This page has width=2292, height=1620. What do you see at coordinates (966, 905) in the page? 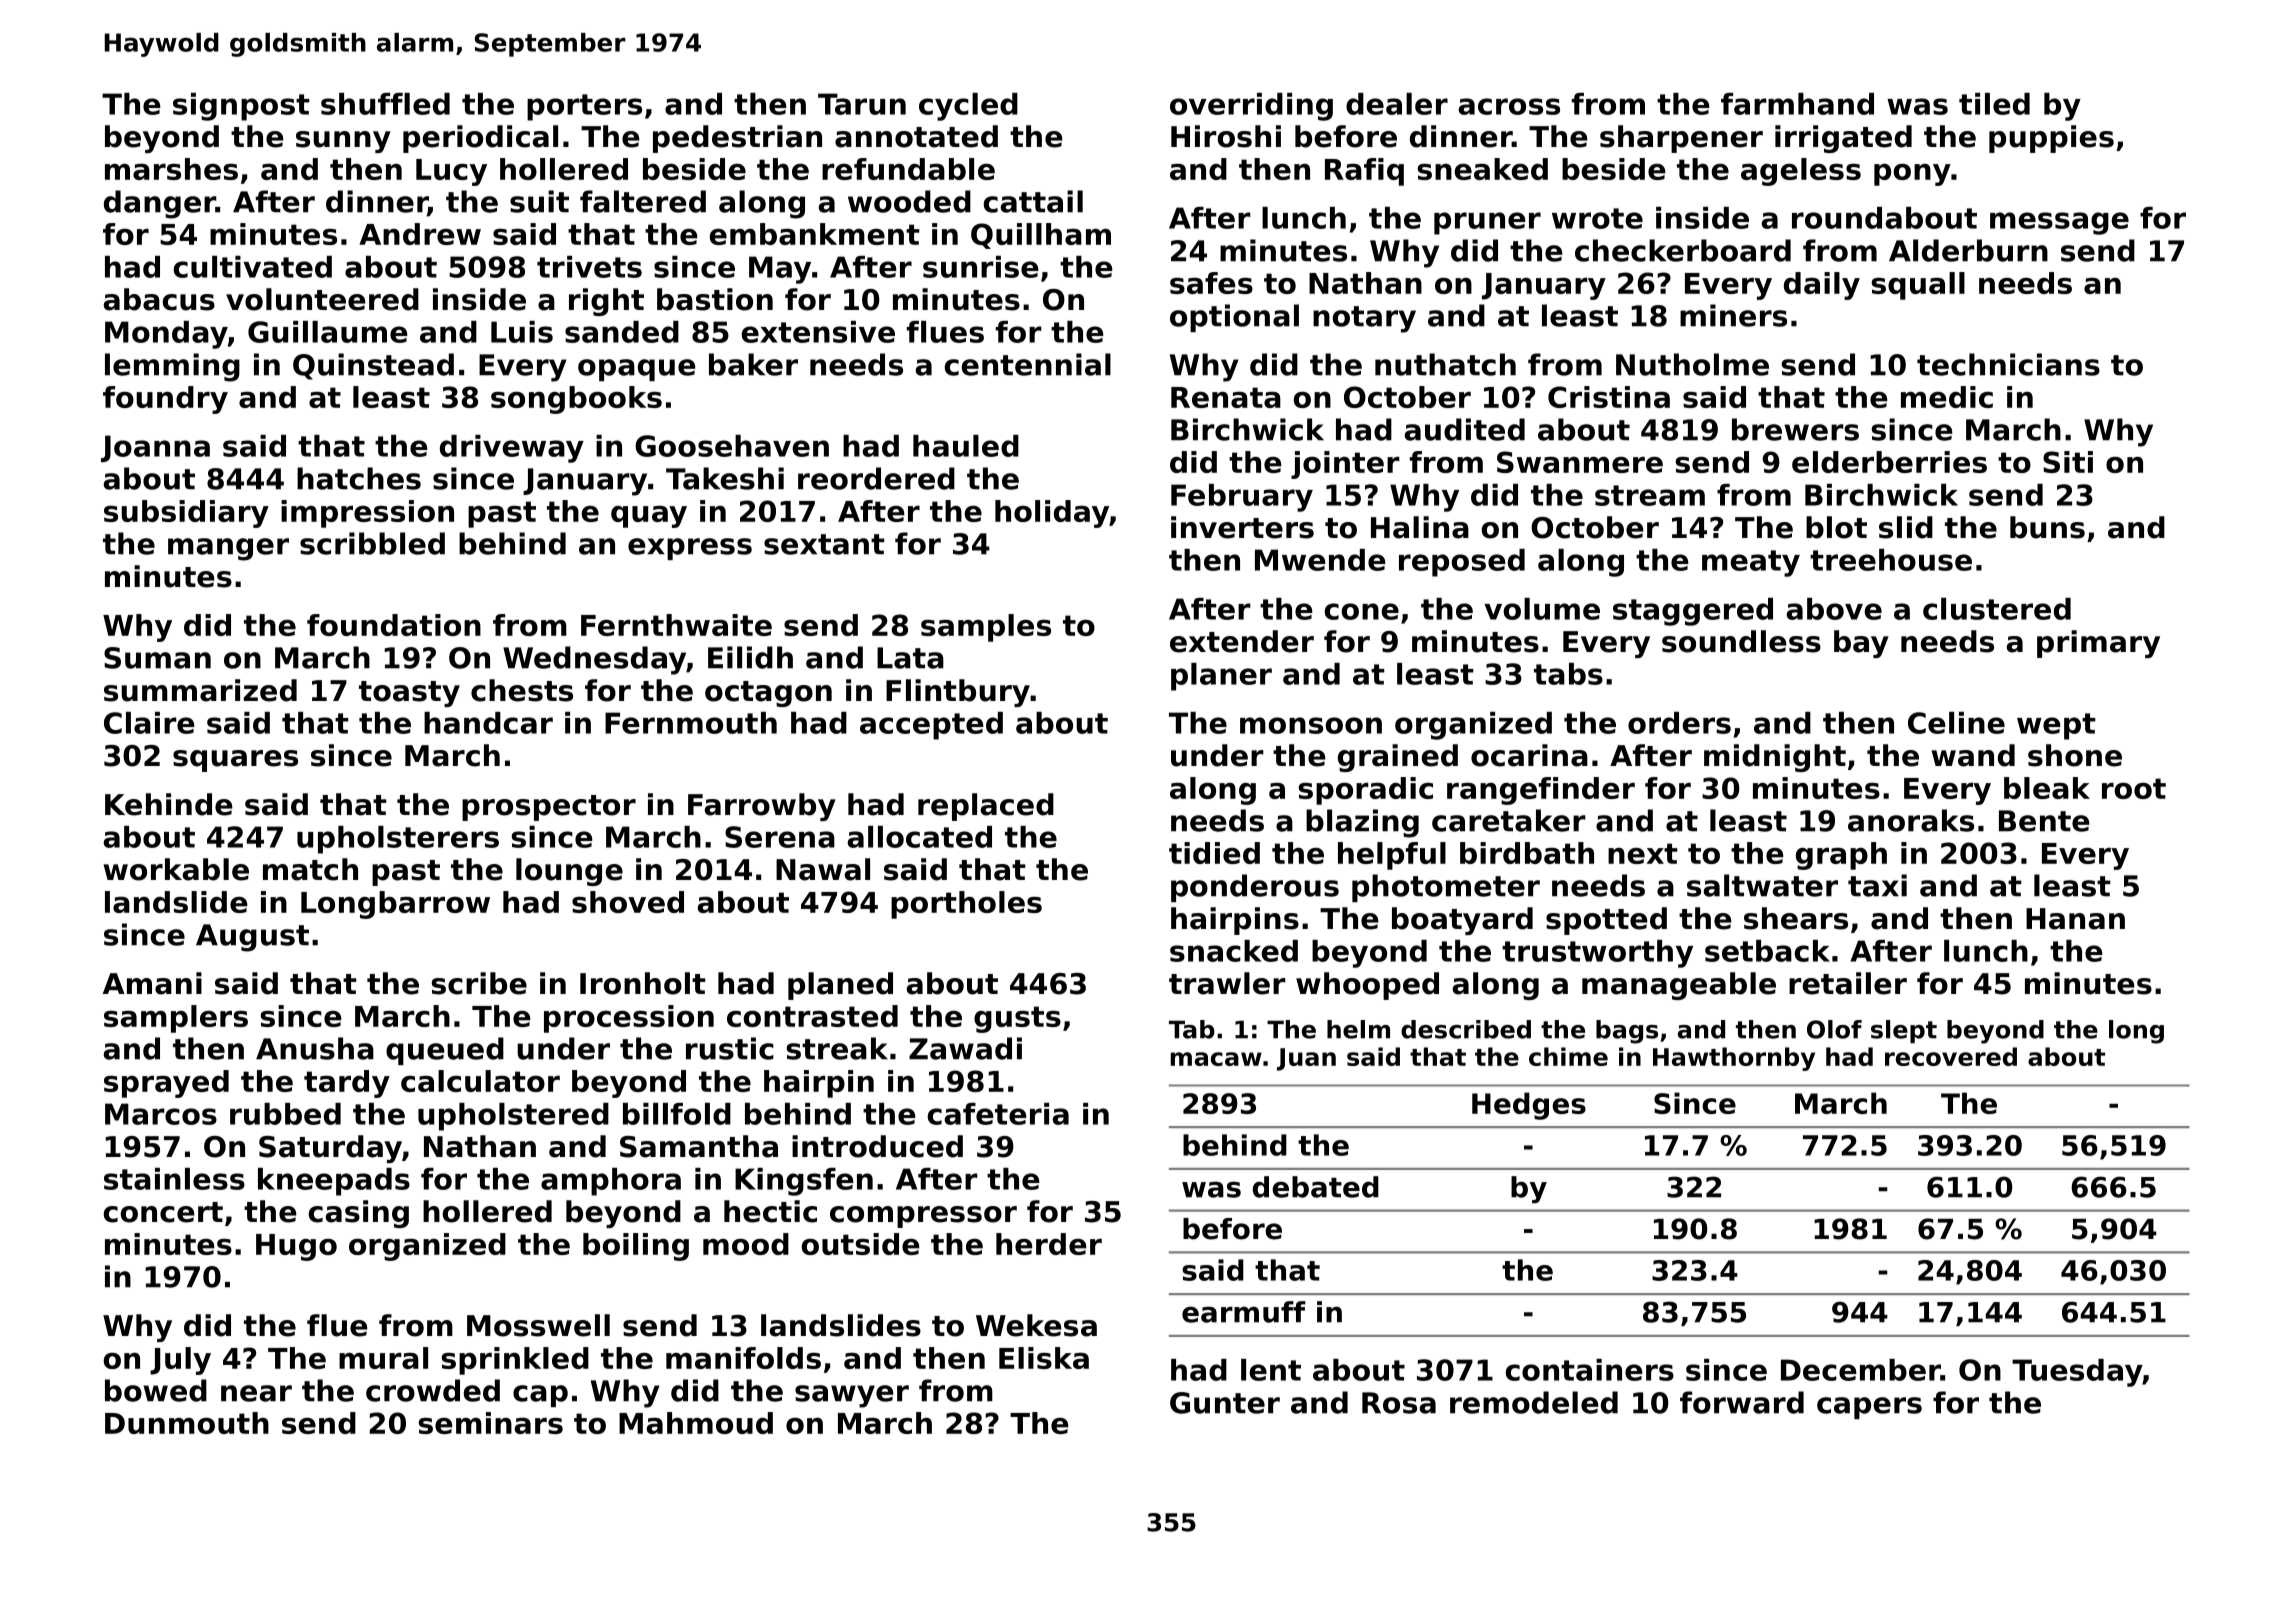
I see `portholes` at bounding box center [966, 905].
